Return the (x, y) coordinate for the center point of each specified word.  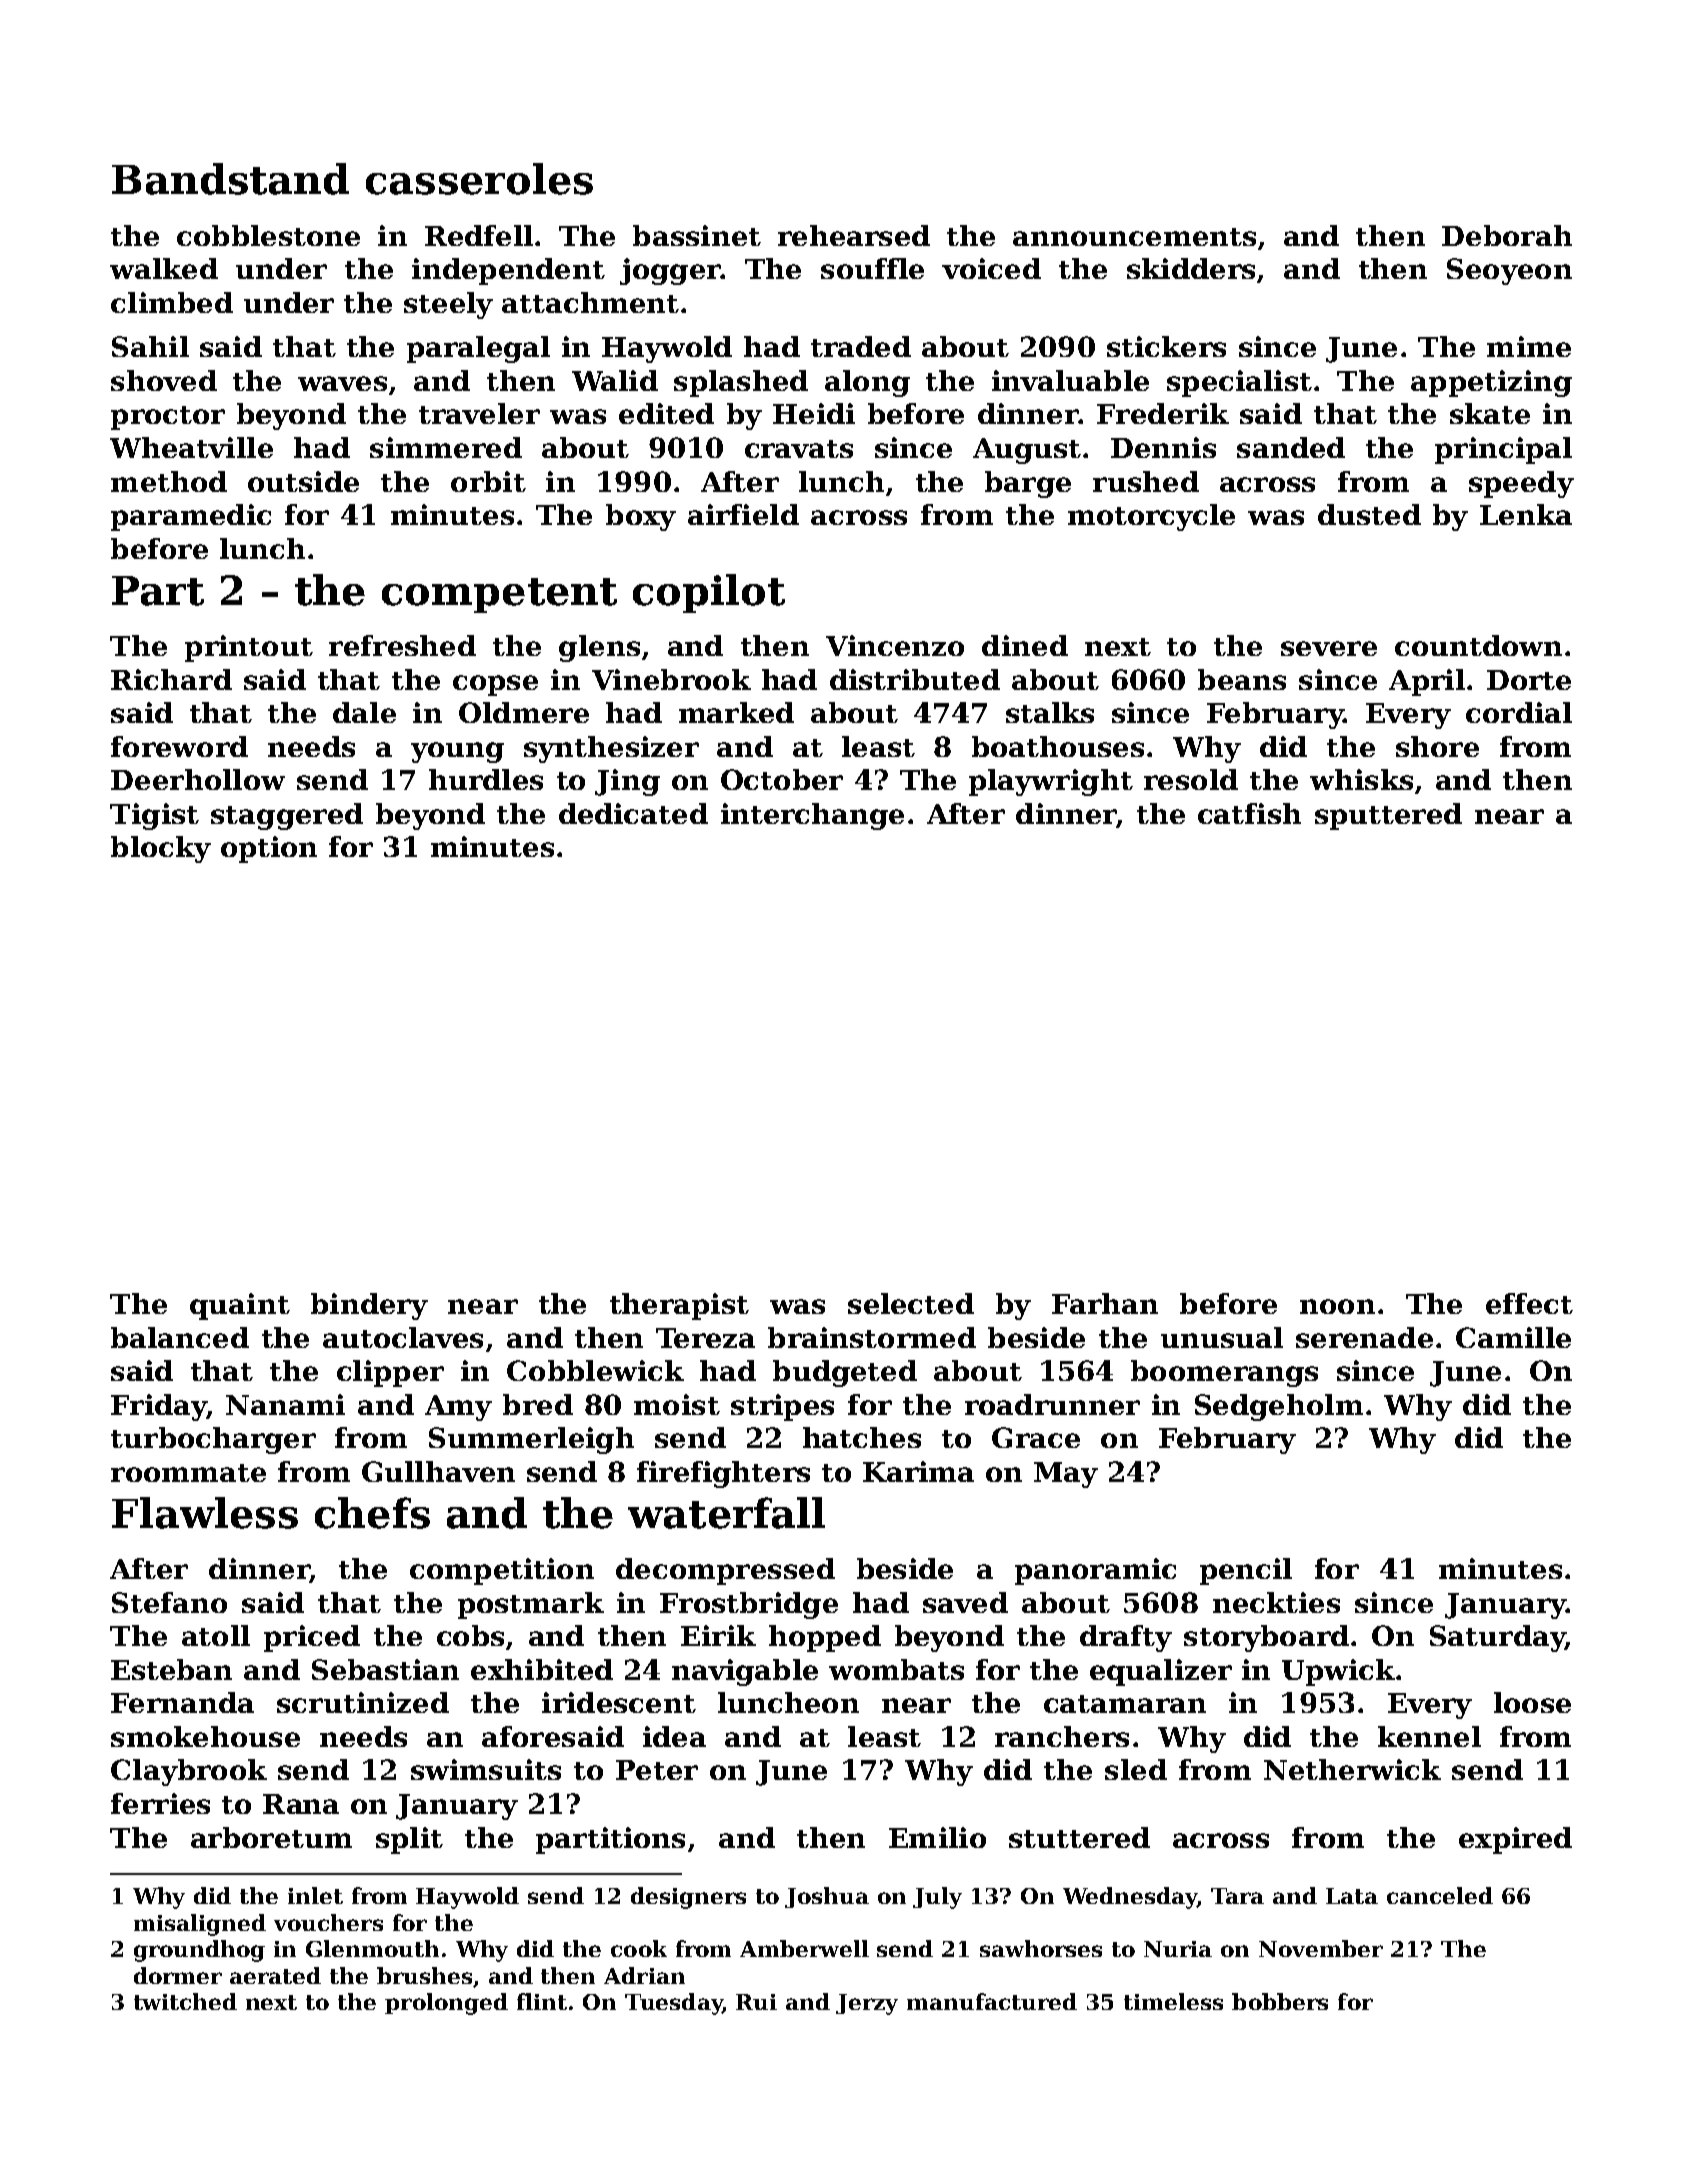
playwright (1051, 782)
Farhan (1105, 1303)
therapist (679, 1306)
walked (164, 268)
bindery (369, 1306)
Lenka (1526, 514)
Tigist (154, 816)
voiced (991, 268)
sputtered (1388, 816)
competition (502, 1571)
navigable (745, 1672)
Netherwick (1352, 1769)
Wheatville (191, 447)
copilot (709, 593)
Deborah (1507, 235)
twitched (185, 2001)
